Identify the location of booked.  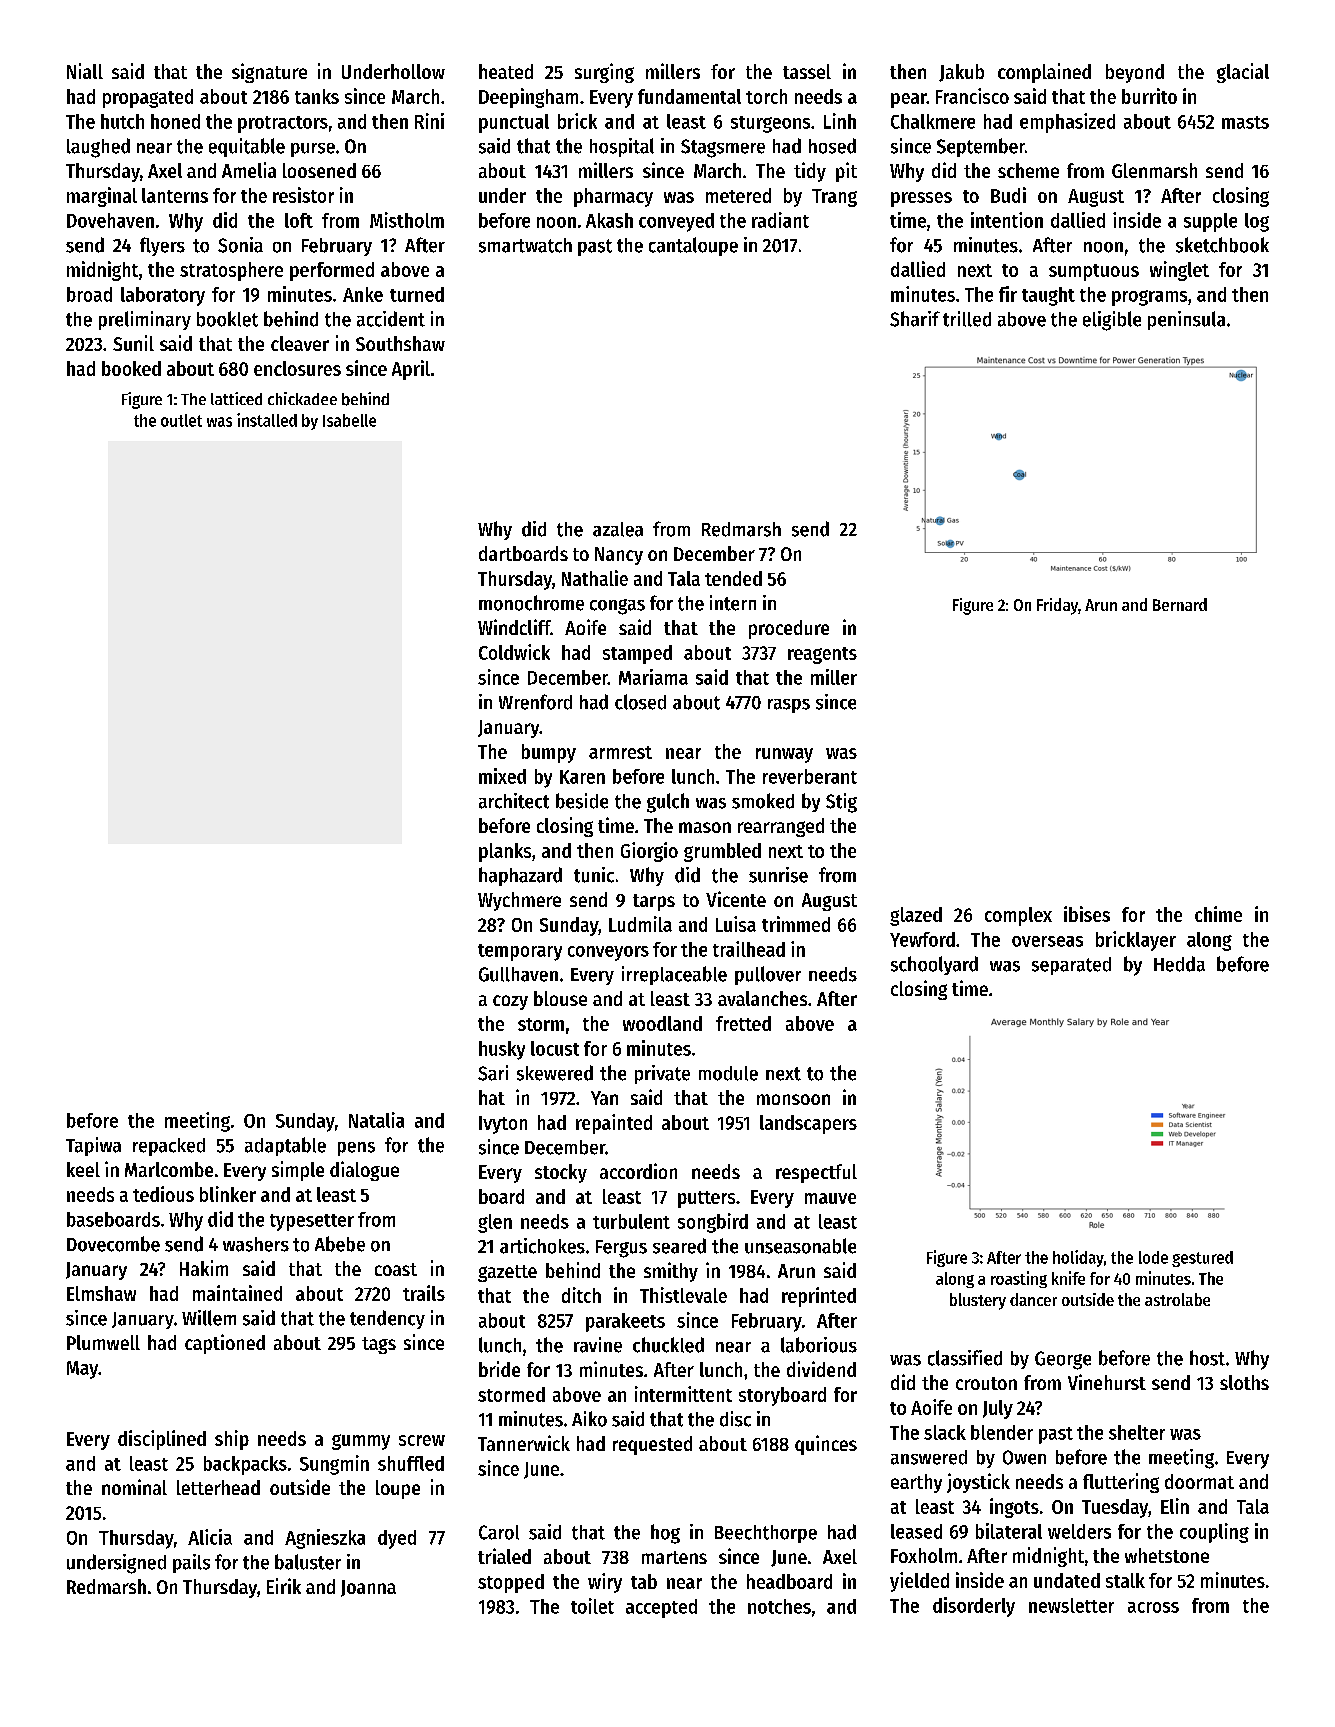
(131, 368).
